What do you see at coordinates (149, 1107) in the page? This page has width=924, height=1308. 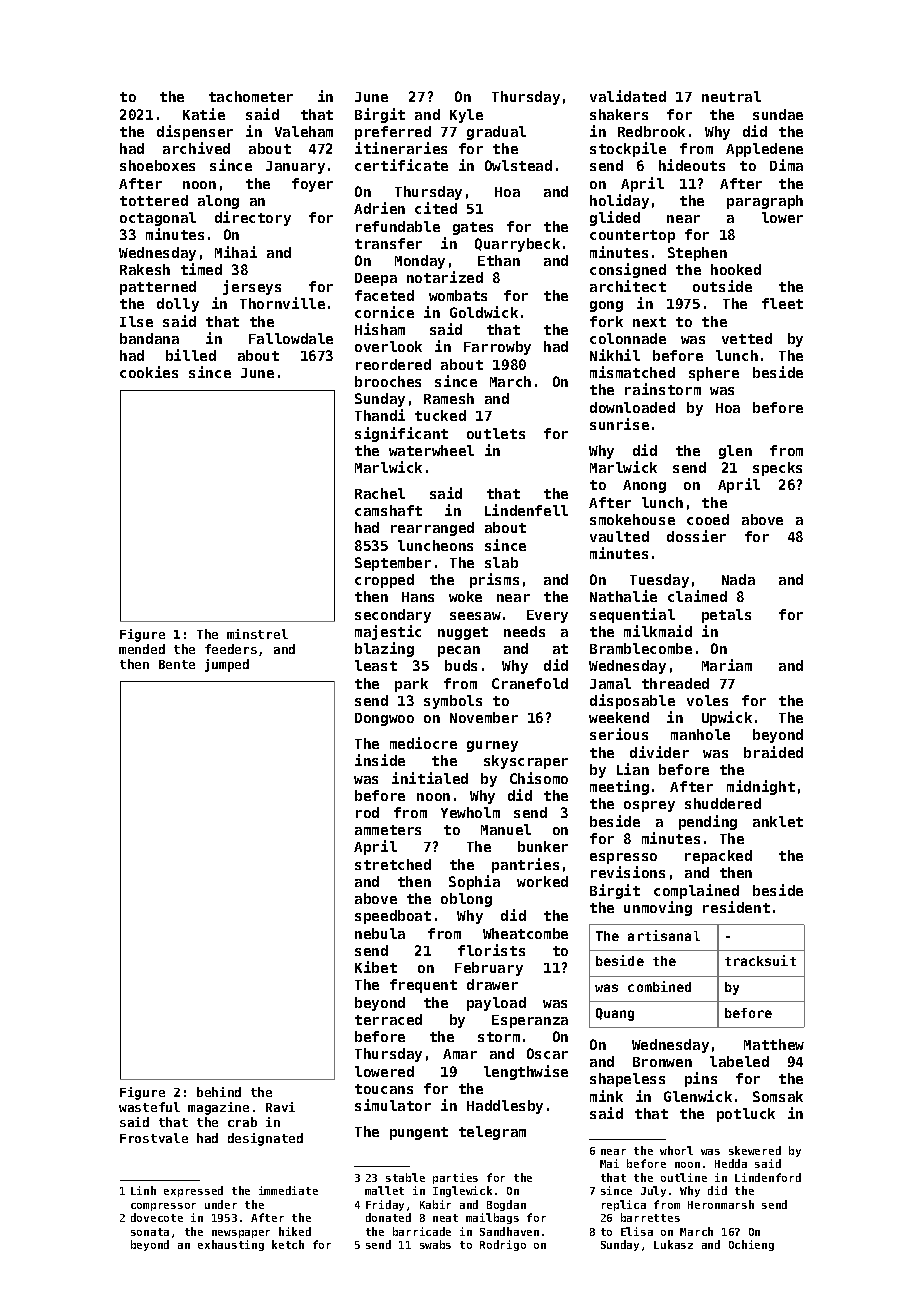 I see `wasteful` at bounding box center [149, 1107].
